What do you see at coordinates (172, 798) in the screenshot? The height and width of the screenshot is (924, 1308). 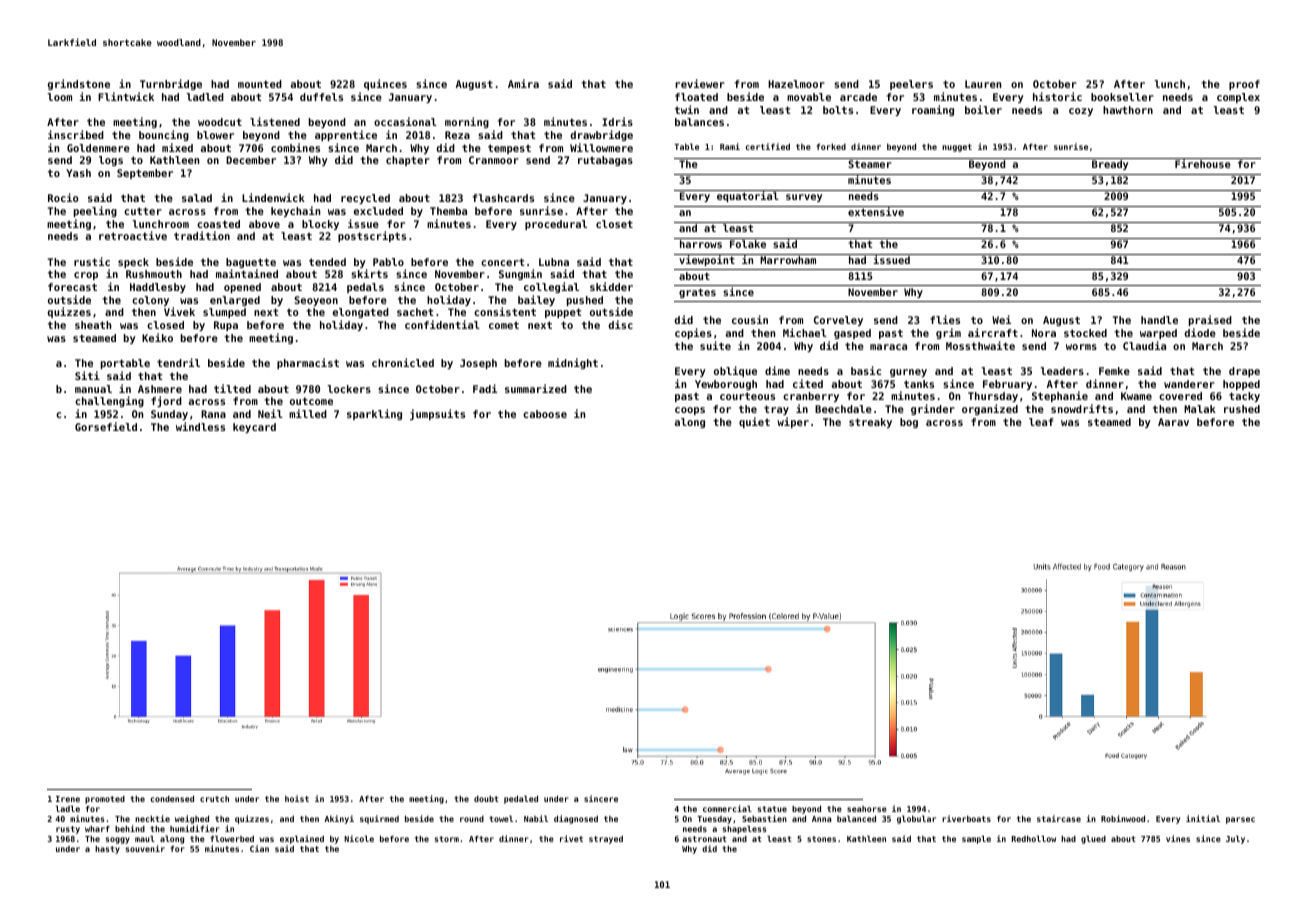 I see `condensed` at bounding box center [172, 798].
